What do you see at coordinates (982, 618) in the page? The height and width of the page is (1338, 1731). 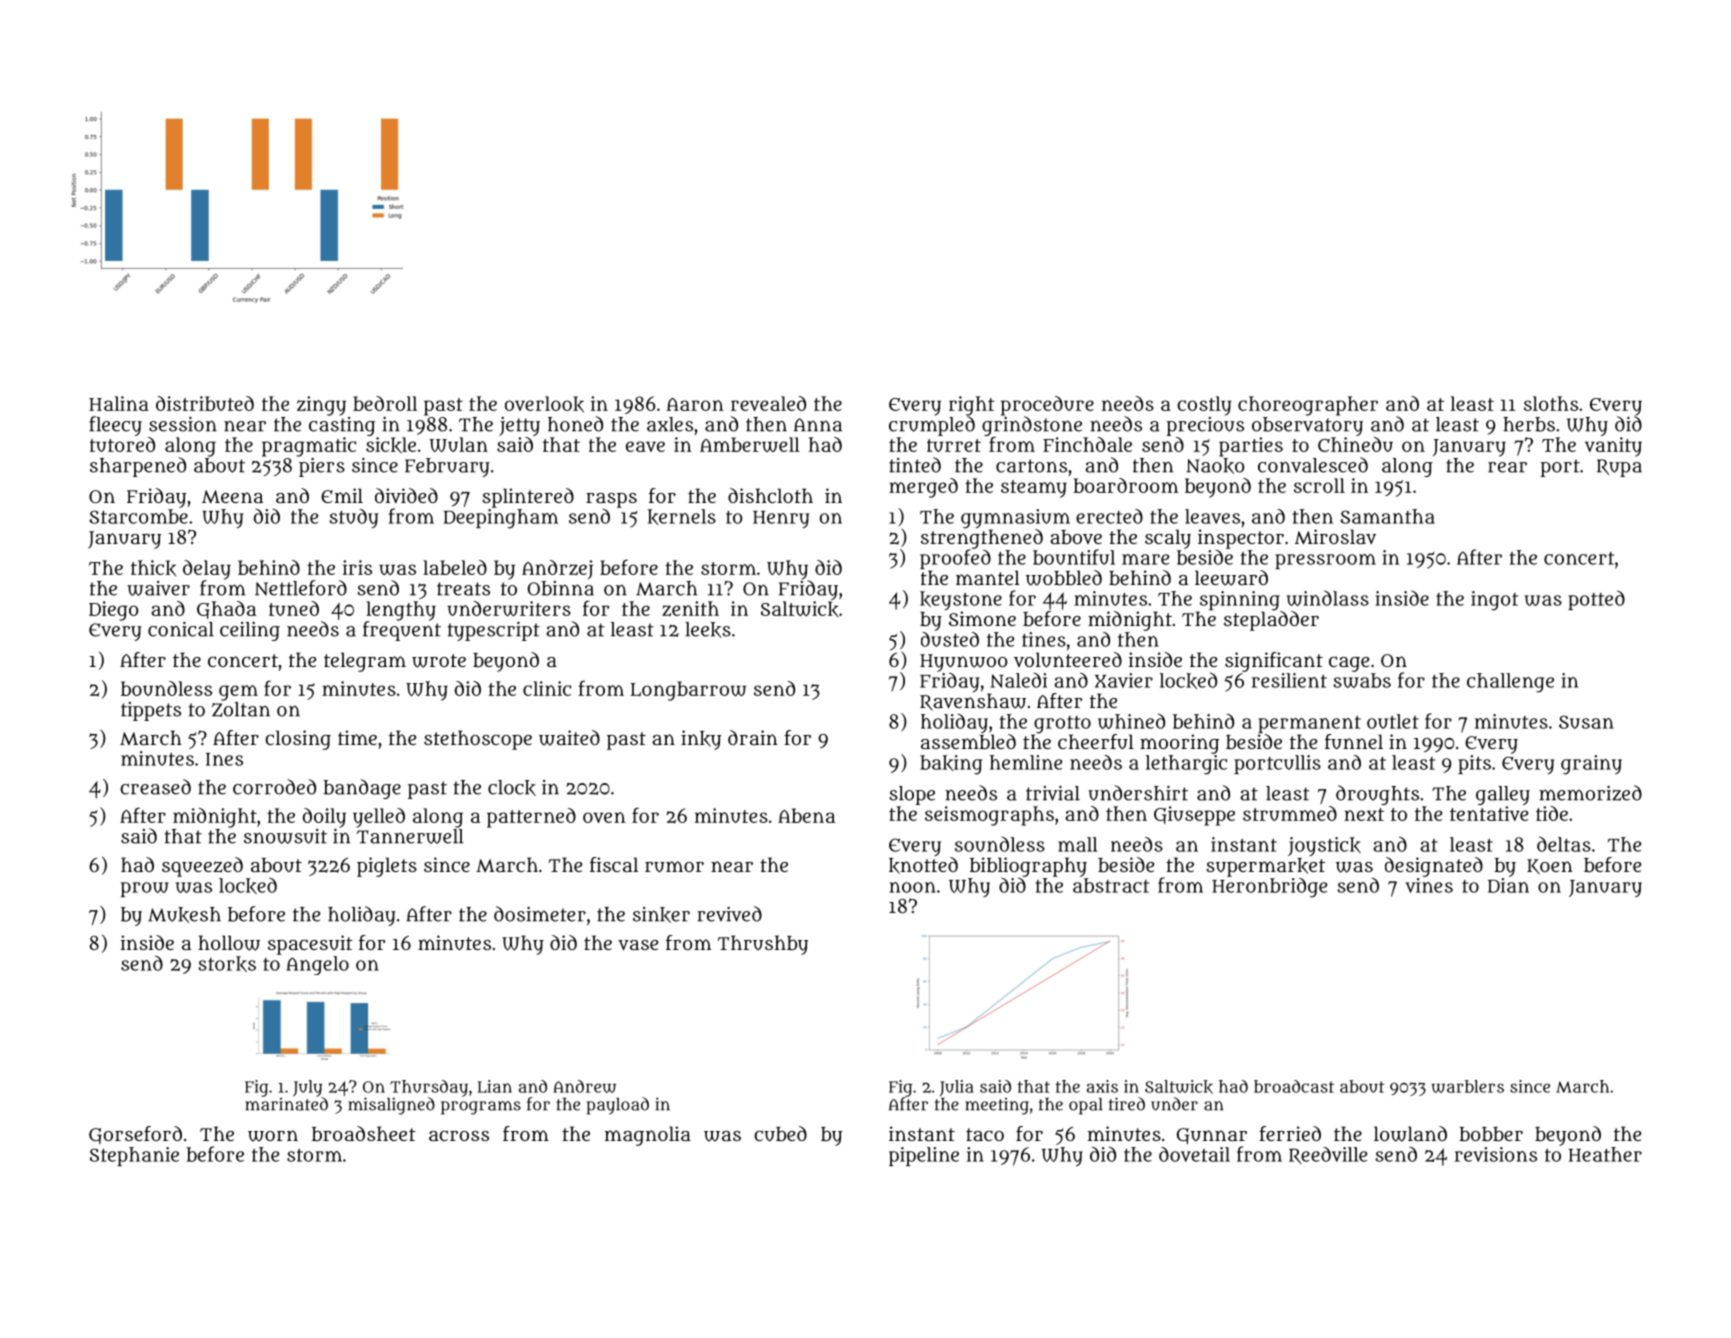 I see `Simone` at bounding box center [982, 618].
